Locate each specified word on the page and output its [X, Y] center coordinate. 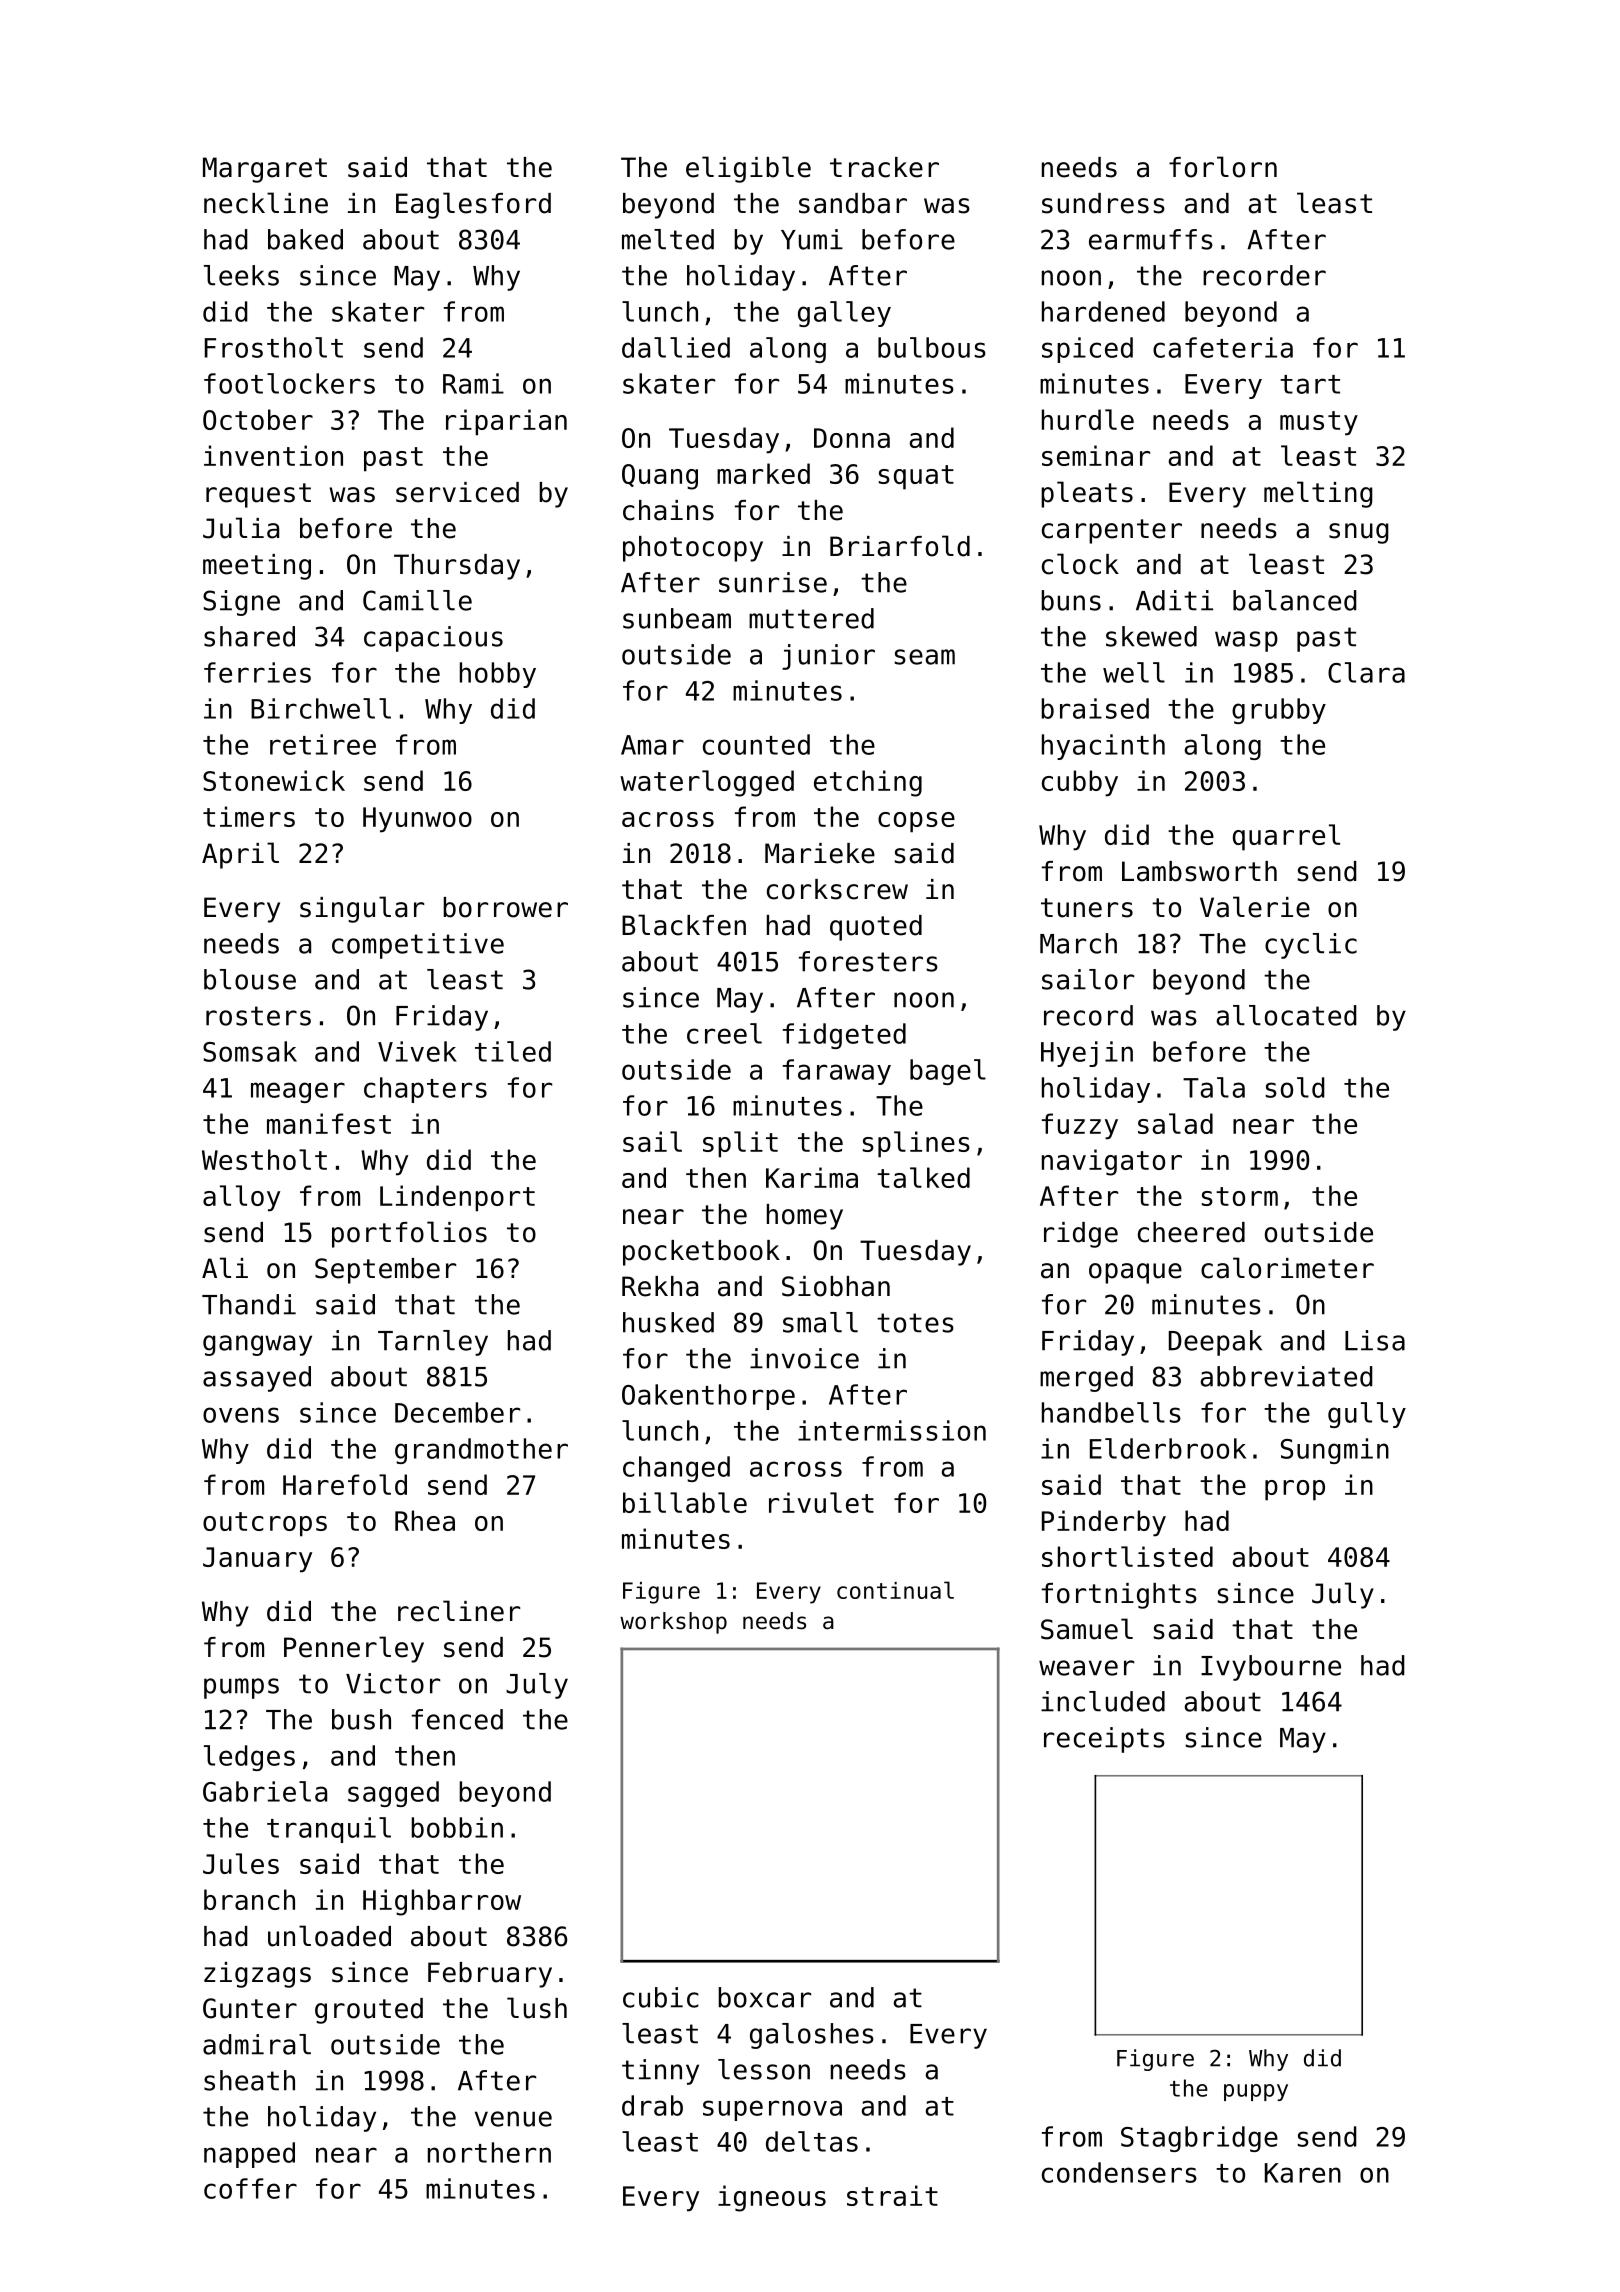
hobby [498, 675]
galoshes [812, 2036]
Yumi [812, 239]
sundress [1103, 203]
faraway [837, 1072]
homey [805, 1217]
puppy [1256, 2092]
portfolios [409, 1234]
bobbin [457, 1827]
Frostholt [274, 347]
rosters [258, 1016]
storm [1240, 1196]
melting [1318, 494]
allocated [1287, 1015]
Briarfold [900, 546]
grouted [369, 2011]
